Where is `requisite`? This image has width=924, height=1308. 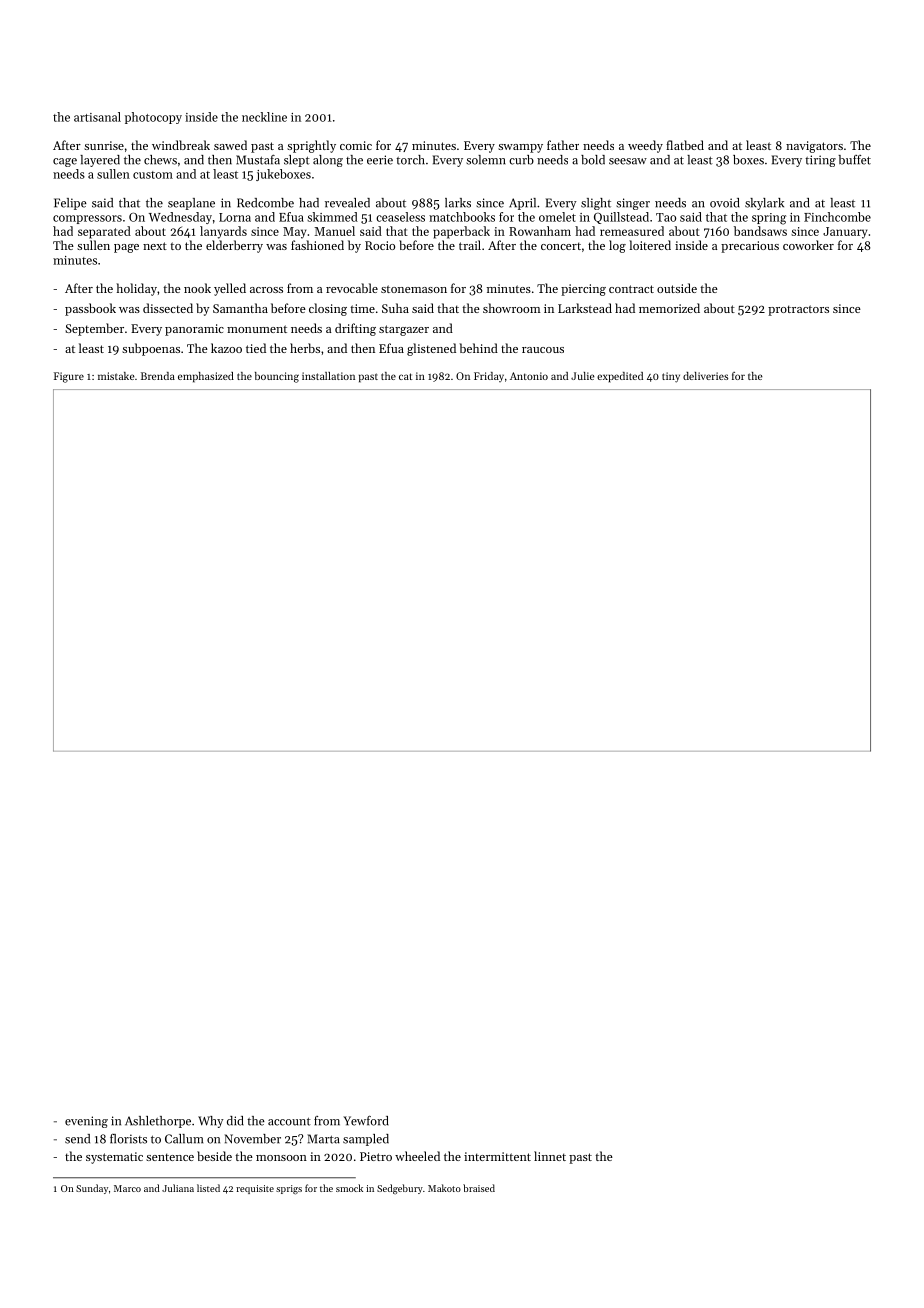 requisite is located at coordinates (255, 1189).
